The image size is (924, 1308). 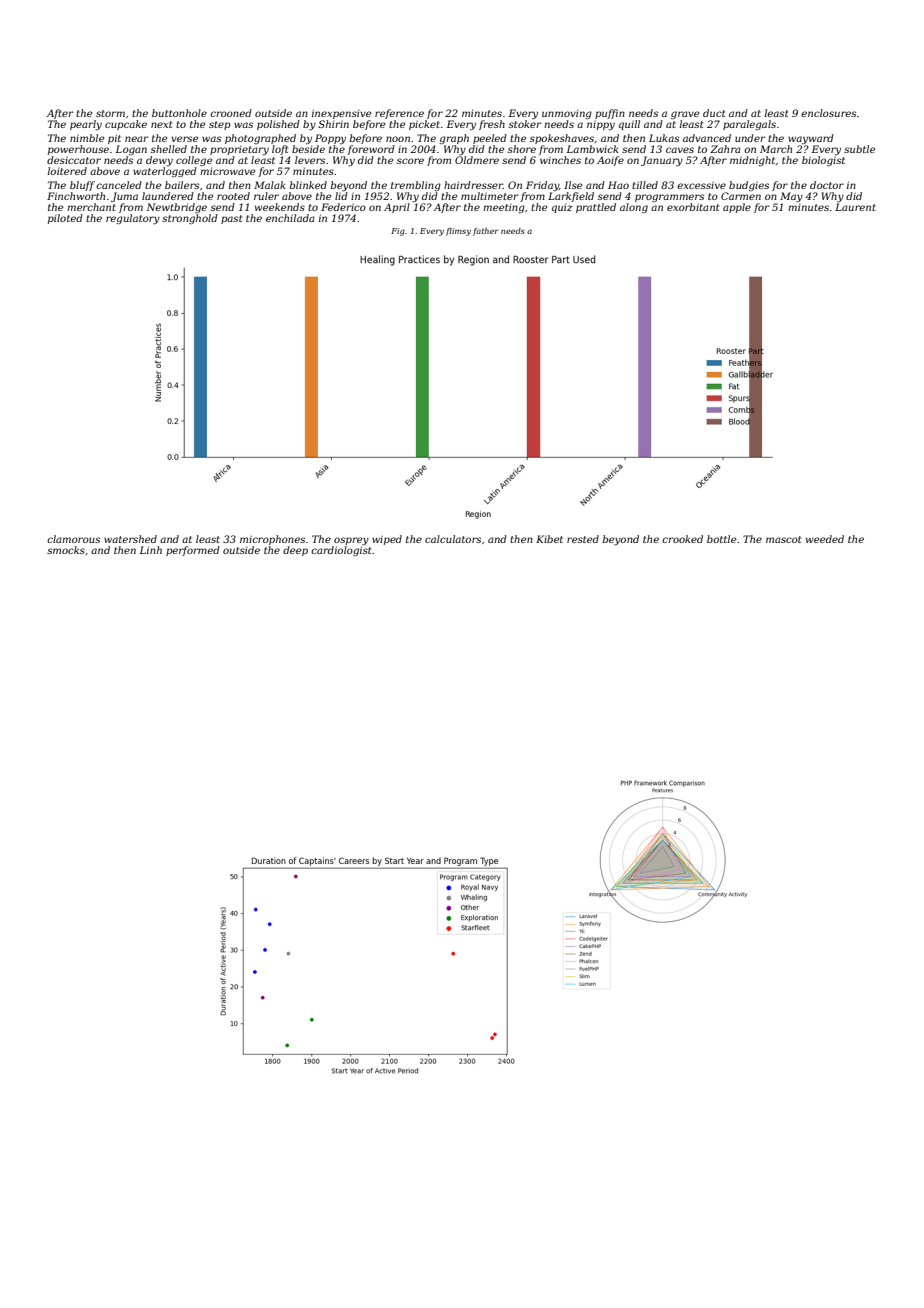 I want to click on flimsy, so click(x=458, y=232).
